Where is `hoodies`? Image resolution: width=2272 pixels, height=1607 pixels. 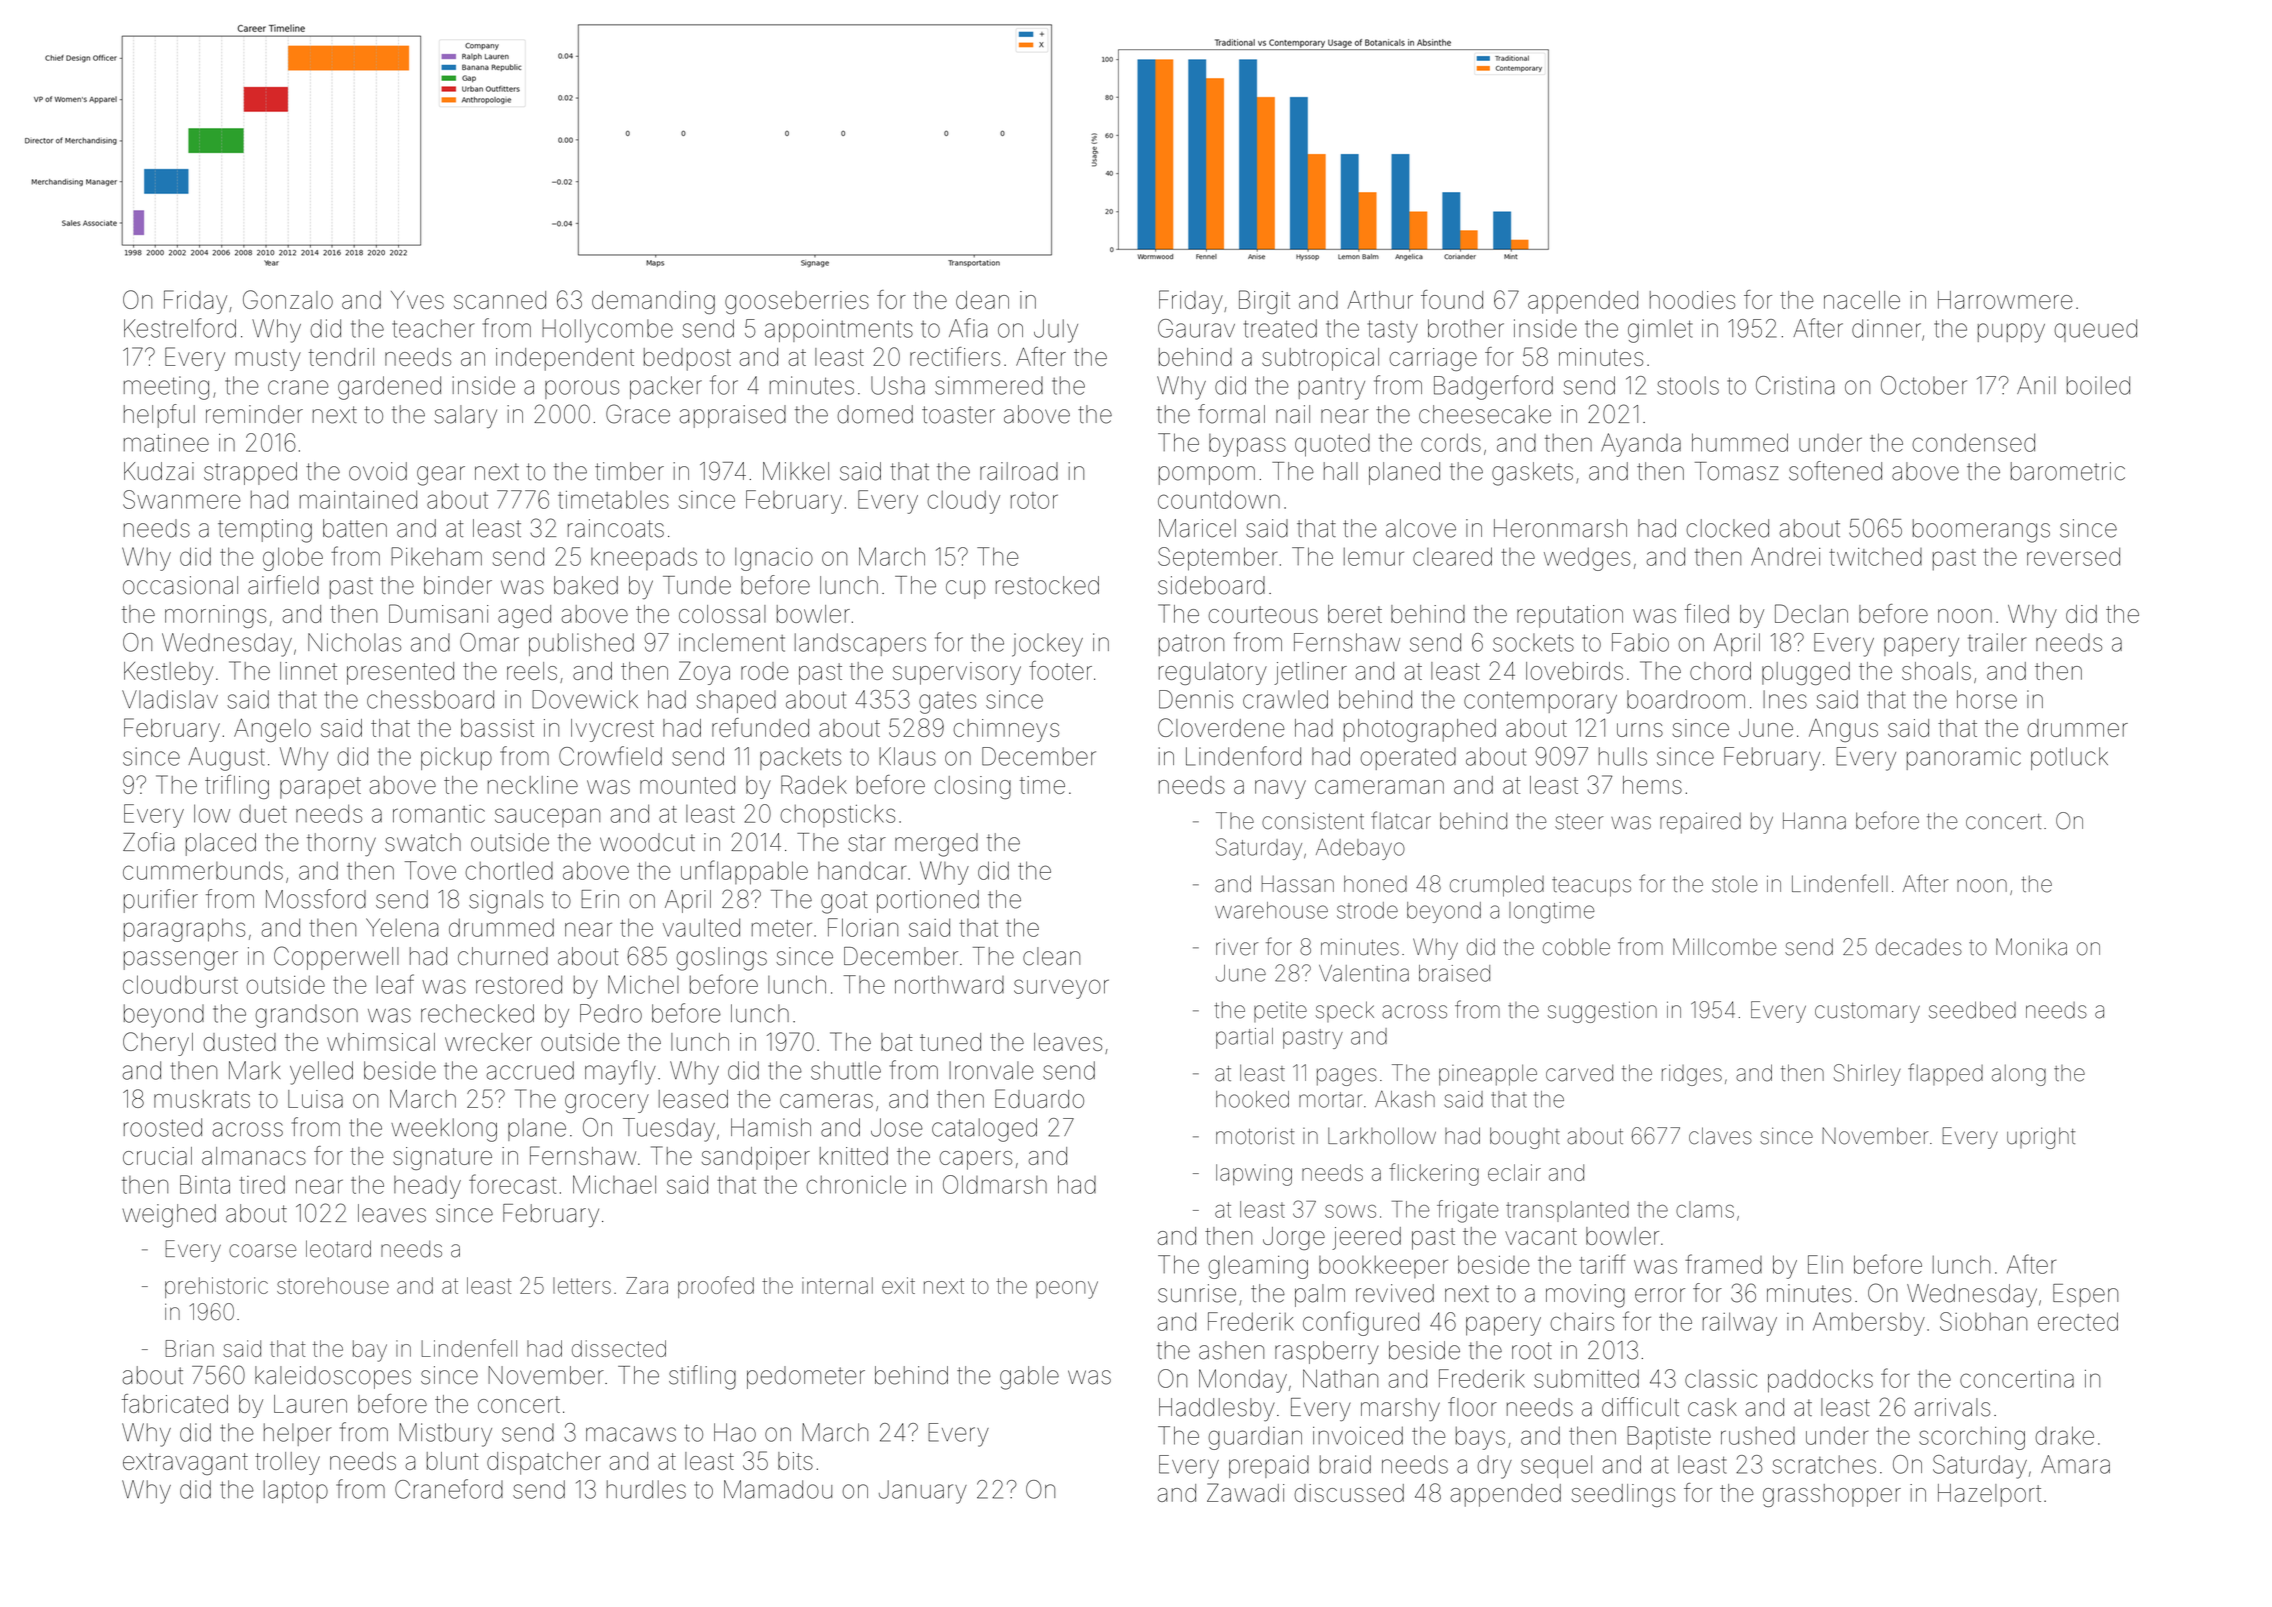 hoodies is located at coordinates (1692, 300).
